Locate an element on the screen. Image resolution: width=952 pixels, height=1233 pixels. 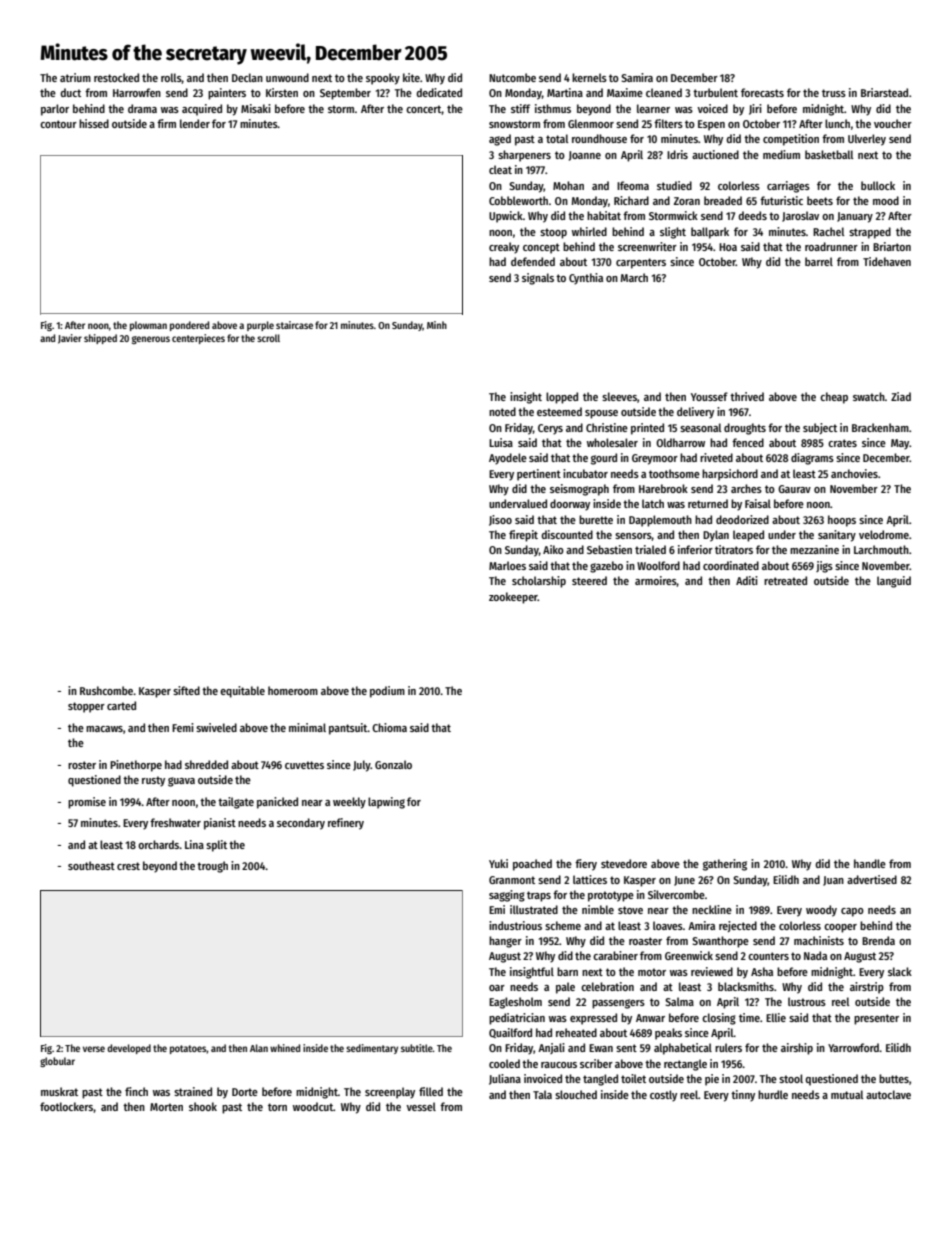
Tidehaven is located at coordinates (887, 261).
